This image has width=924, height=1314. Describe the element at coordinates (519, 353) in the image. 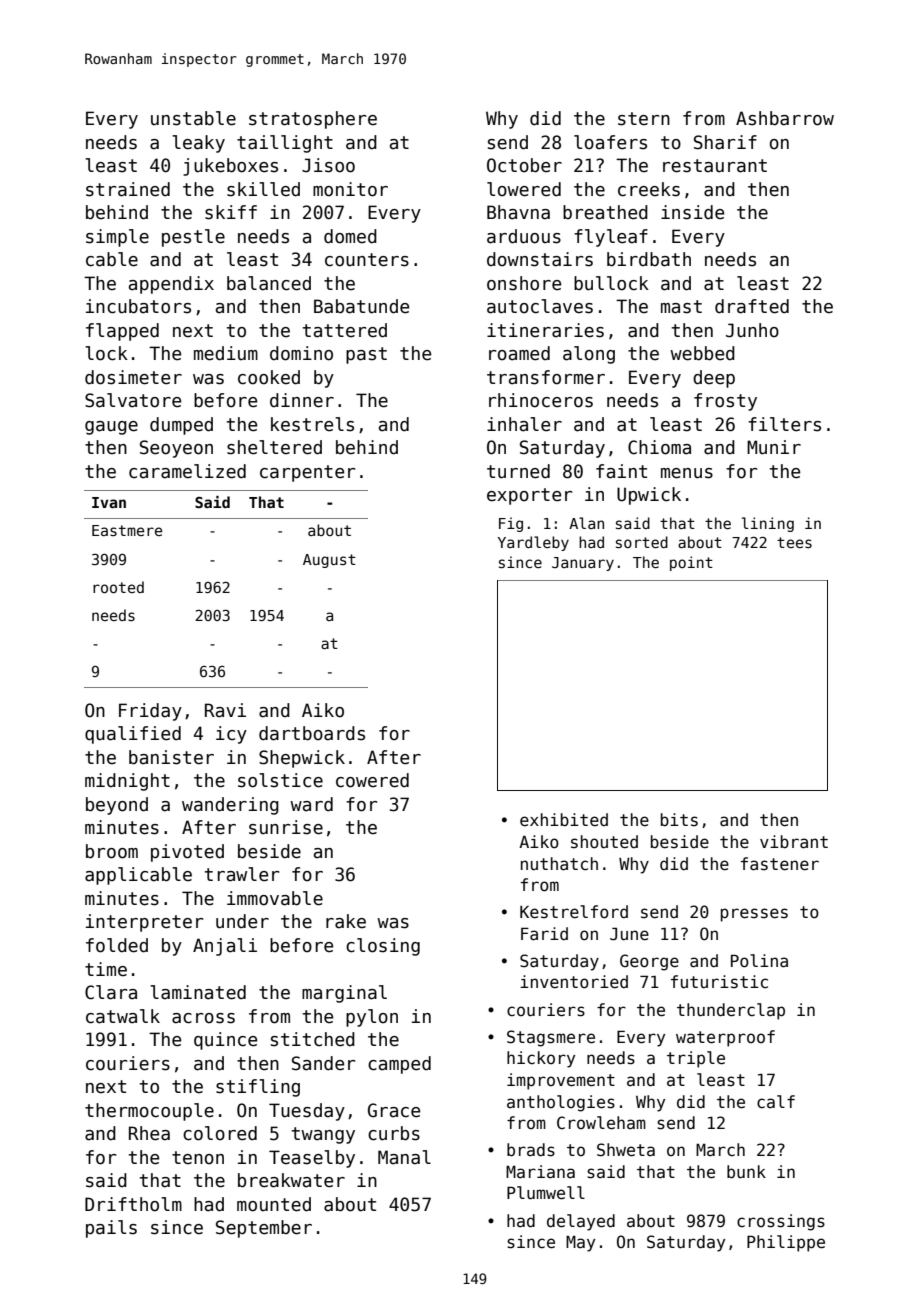

I see `roamed` at that location.
